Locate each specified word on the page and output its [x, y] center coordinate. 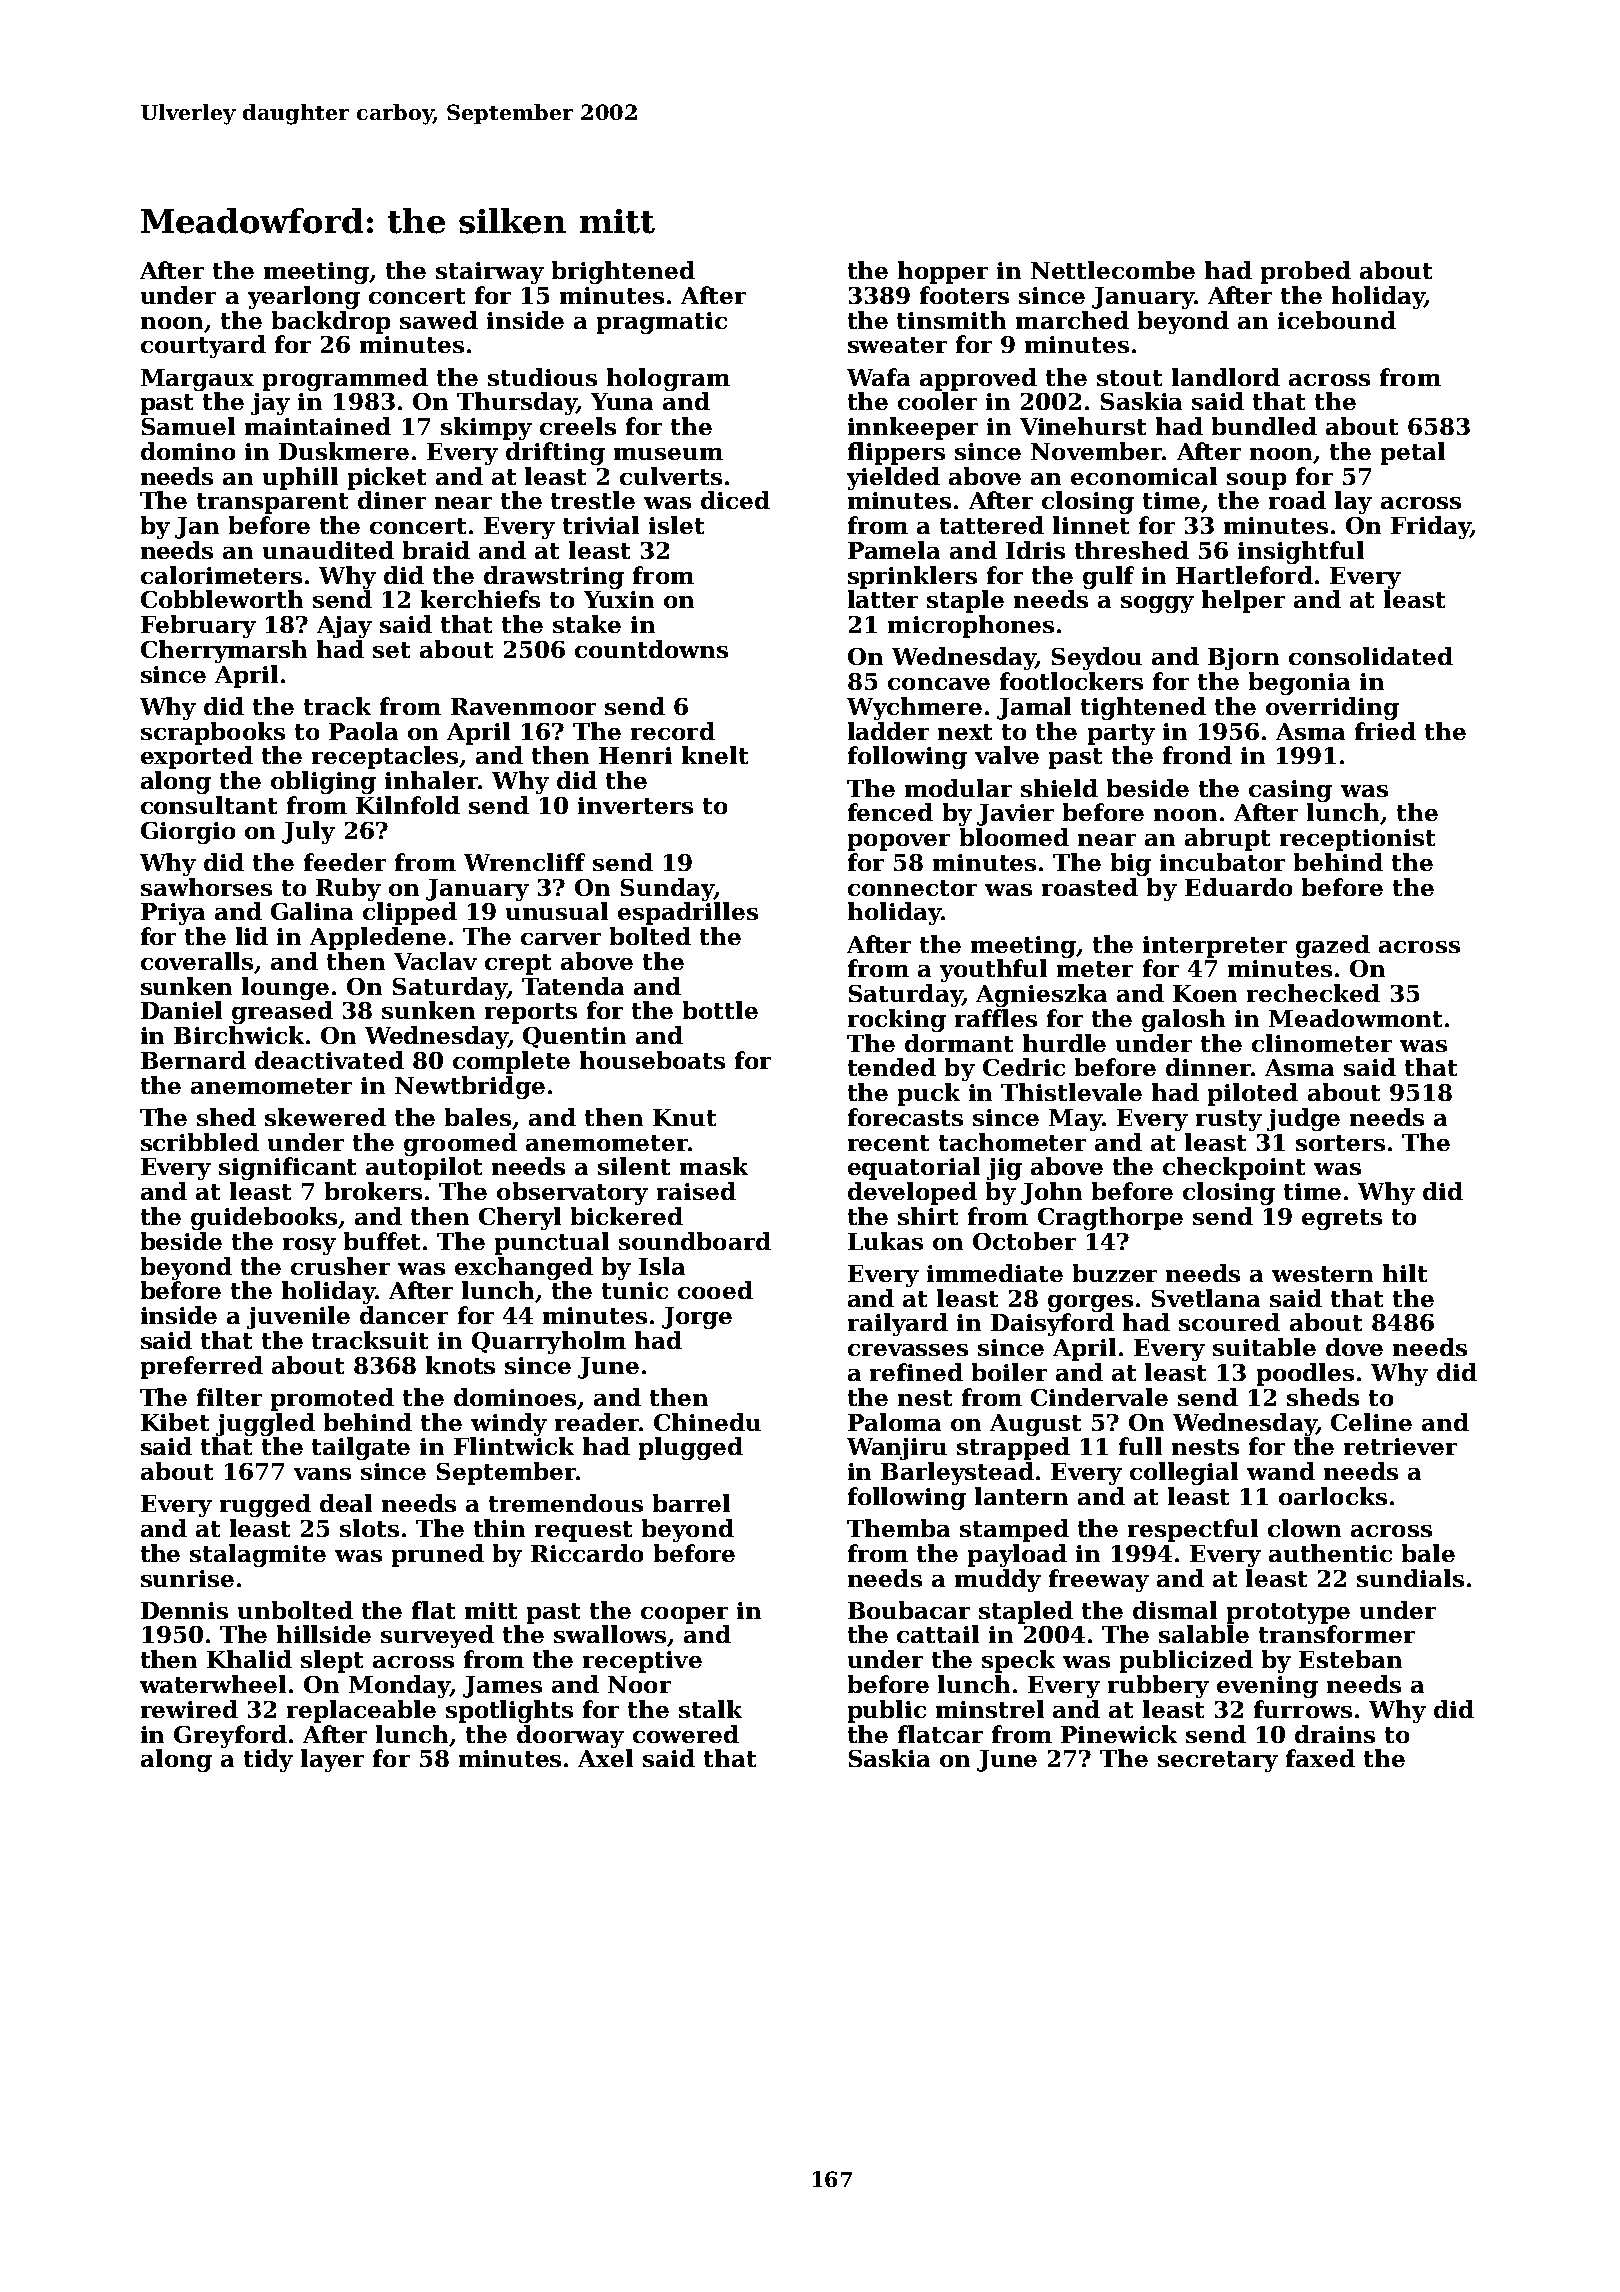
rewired [189, 1709]
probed [1306, 272]
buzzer [1115, 1273]
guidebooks [264, 1218]
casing [1290, 791]
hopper [943, 272]
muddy [998, 1580]
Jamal [1034, 708]
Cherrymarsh [224, 651]
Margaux [197, 380]
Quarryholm [549, 1342]
